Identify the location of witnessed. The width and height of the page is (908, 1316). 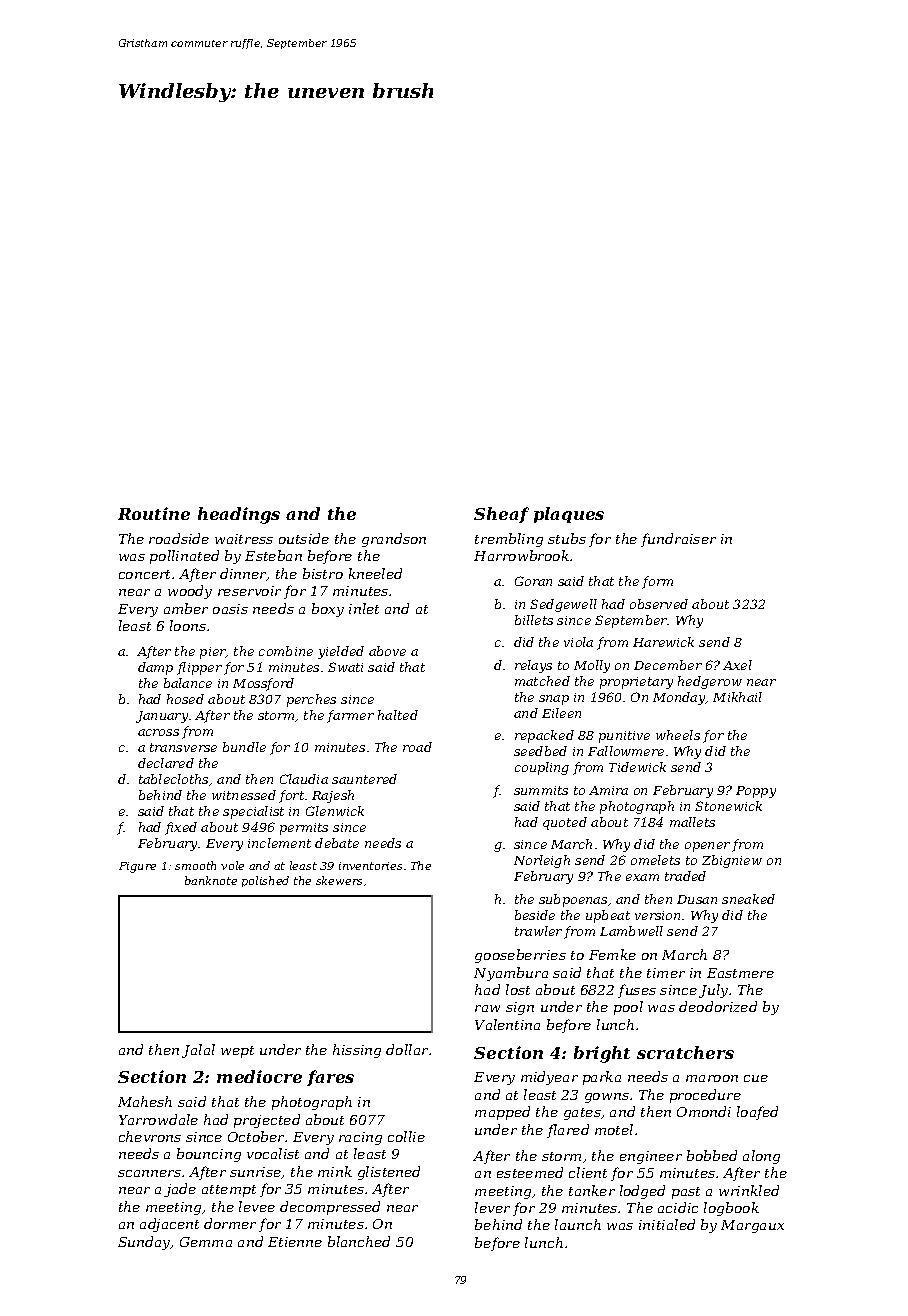
(244, 795).
